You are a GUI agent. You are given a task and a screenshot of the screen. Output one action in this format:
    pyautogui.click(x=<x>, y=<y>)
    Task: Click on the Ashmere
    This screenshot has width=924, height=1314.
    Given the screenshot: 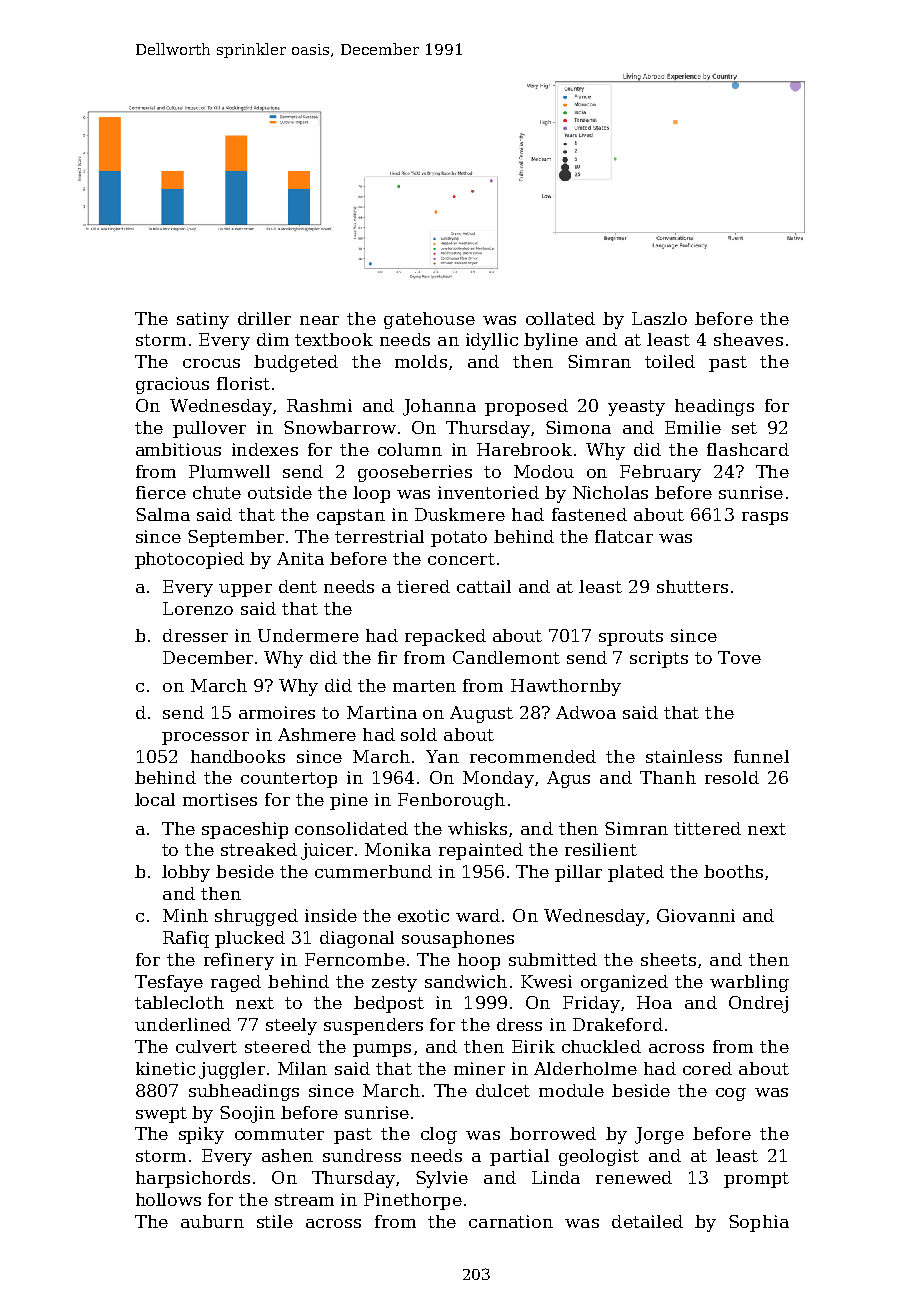 What is the action you would take?
    pyautogui.click(x=317, y=734)
